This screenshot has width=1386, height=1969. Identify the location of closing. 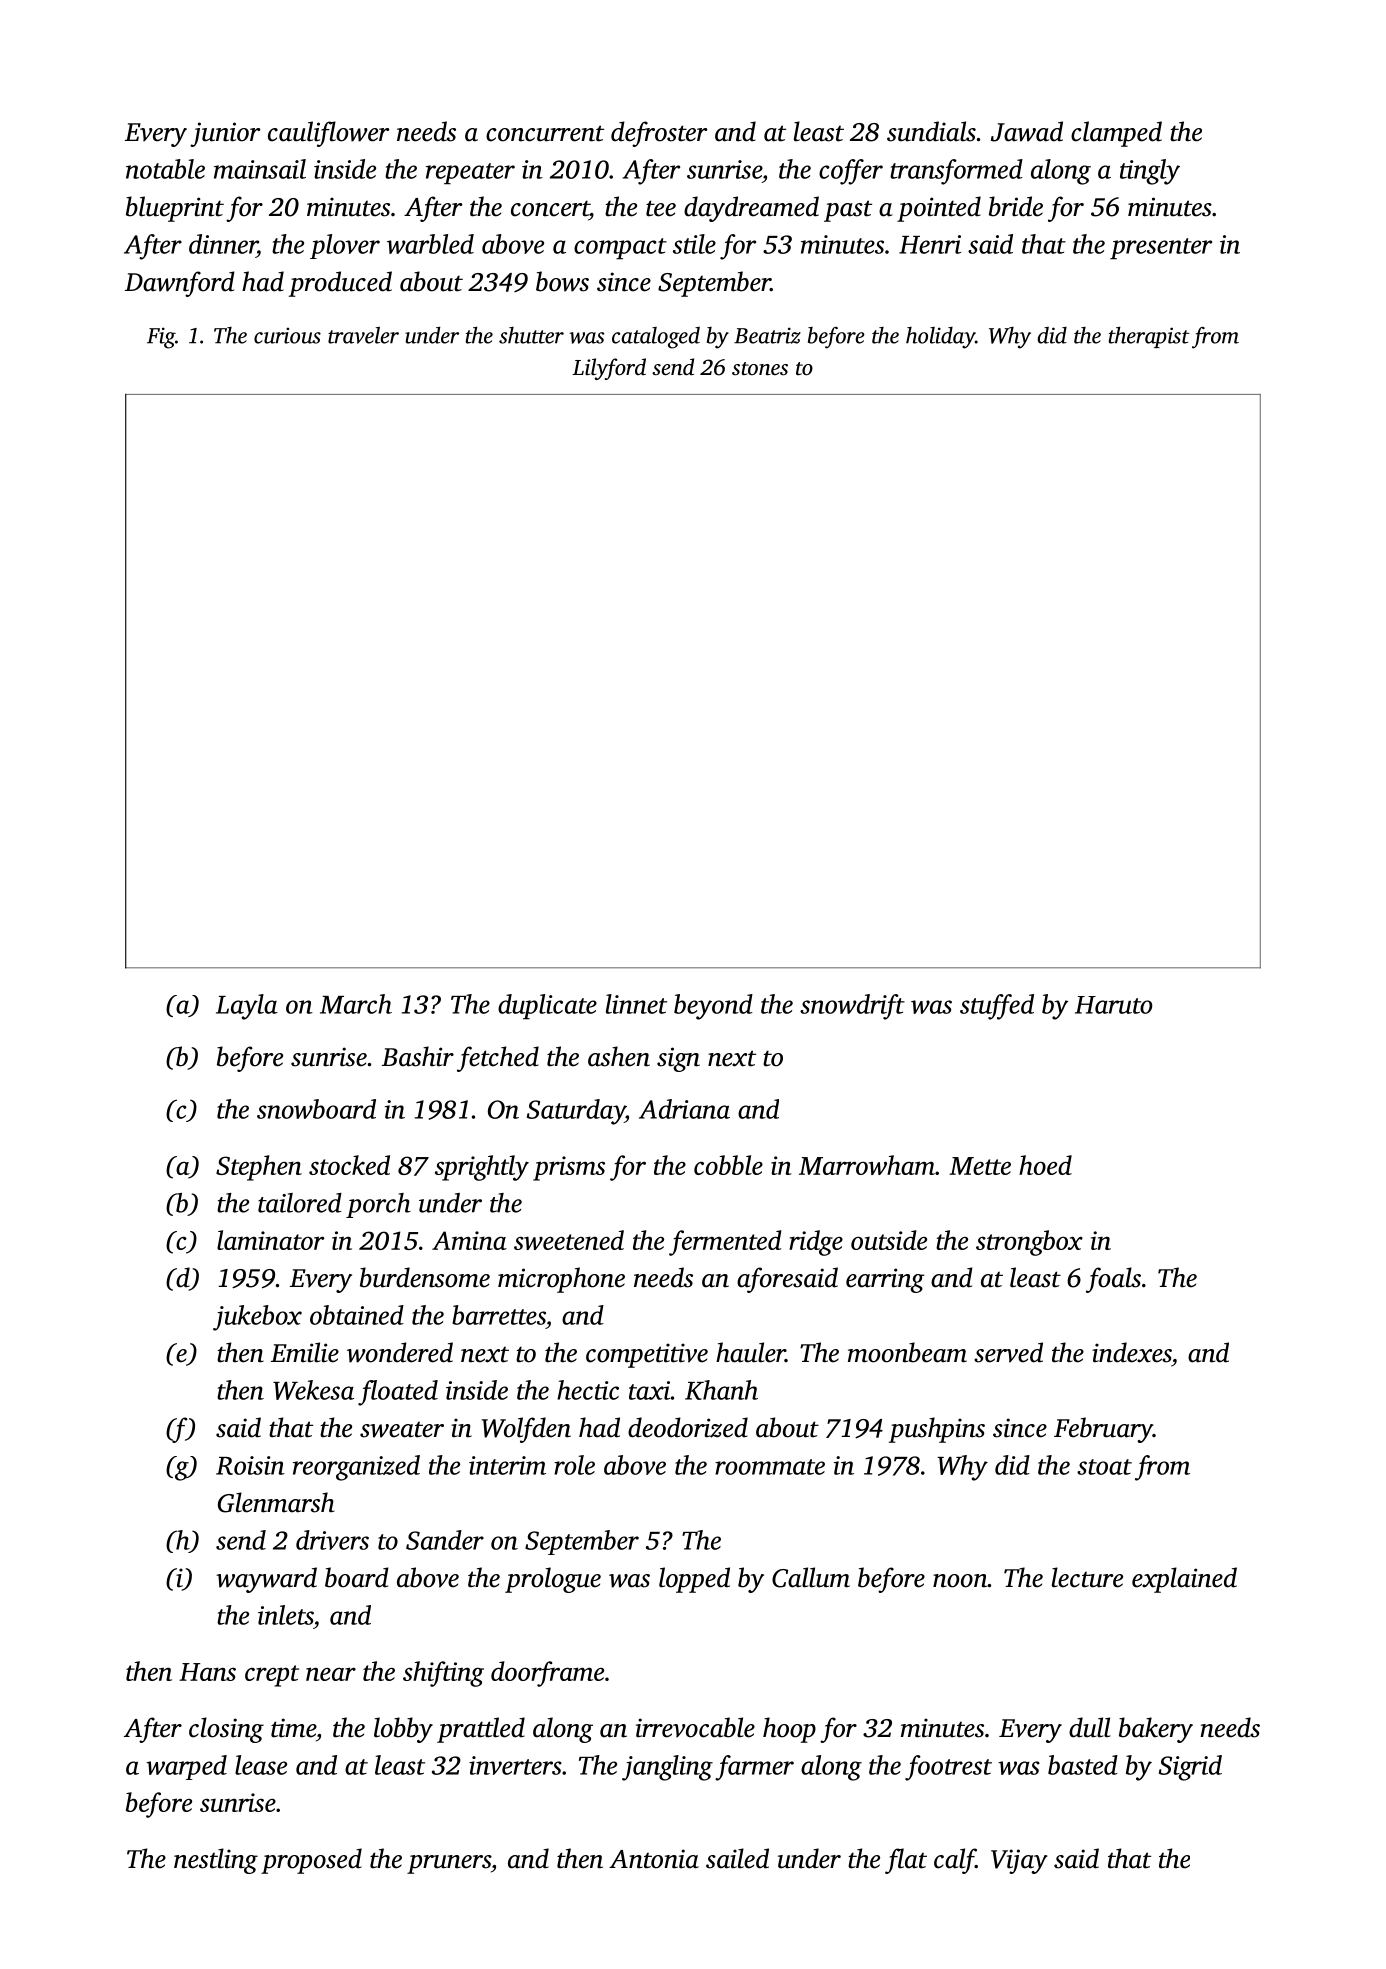
(226, 1730).
